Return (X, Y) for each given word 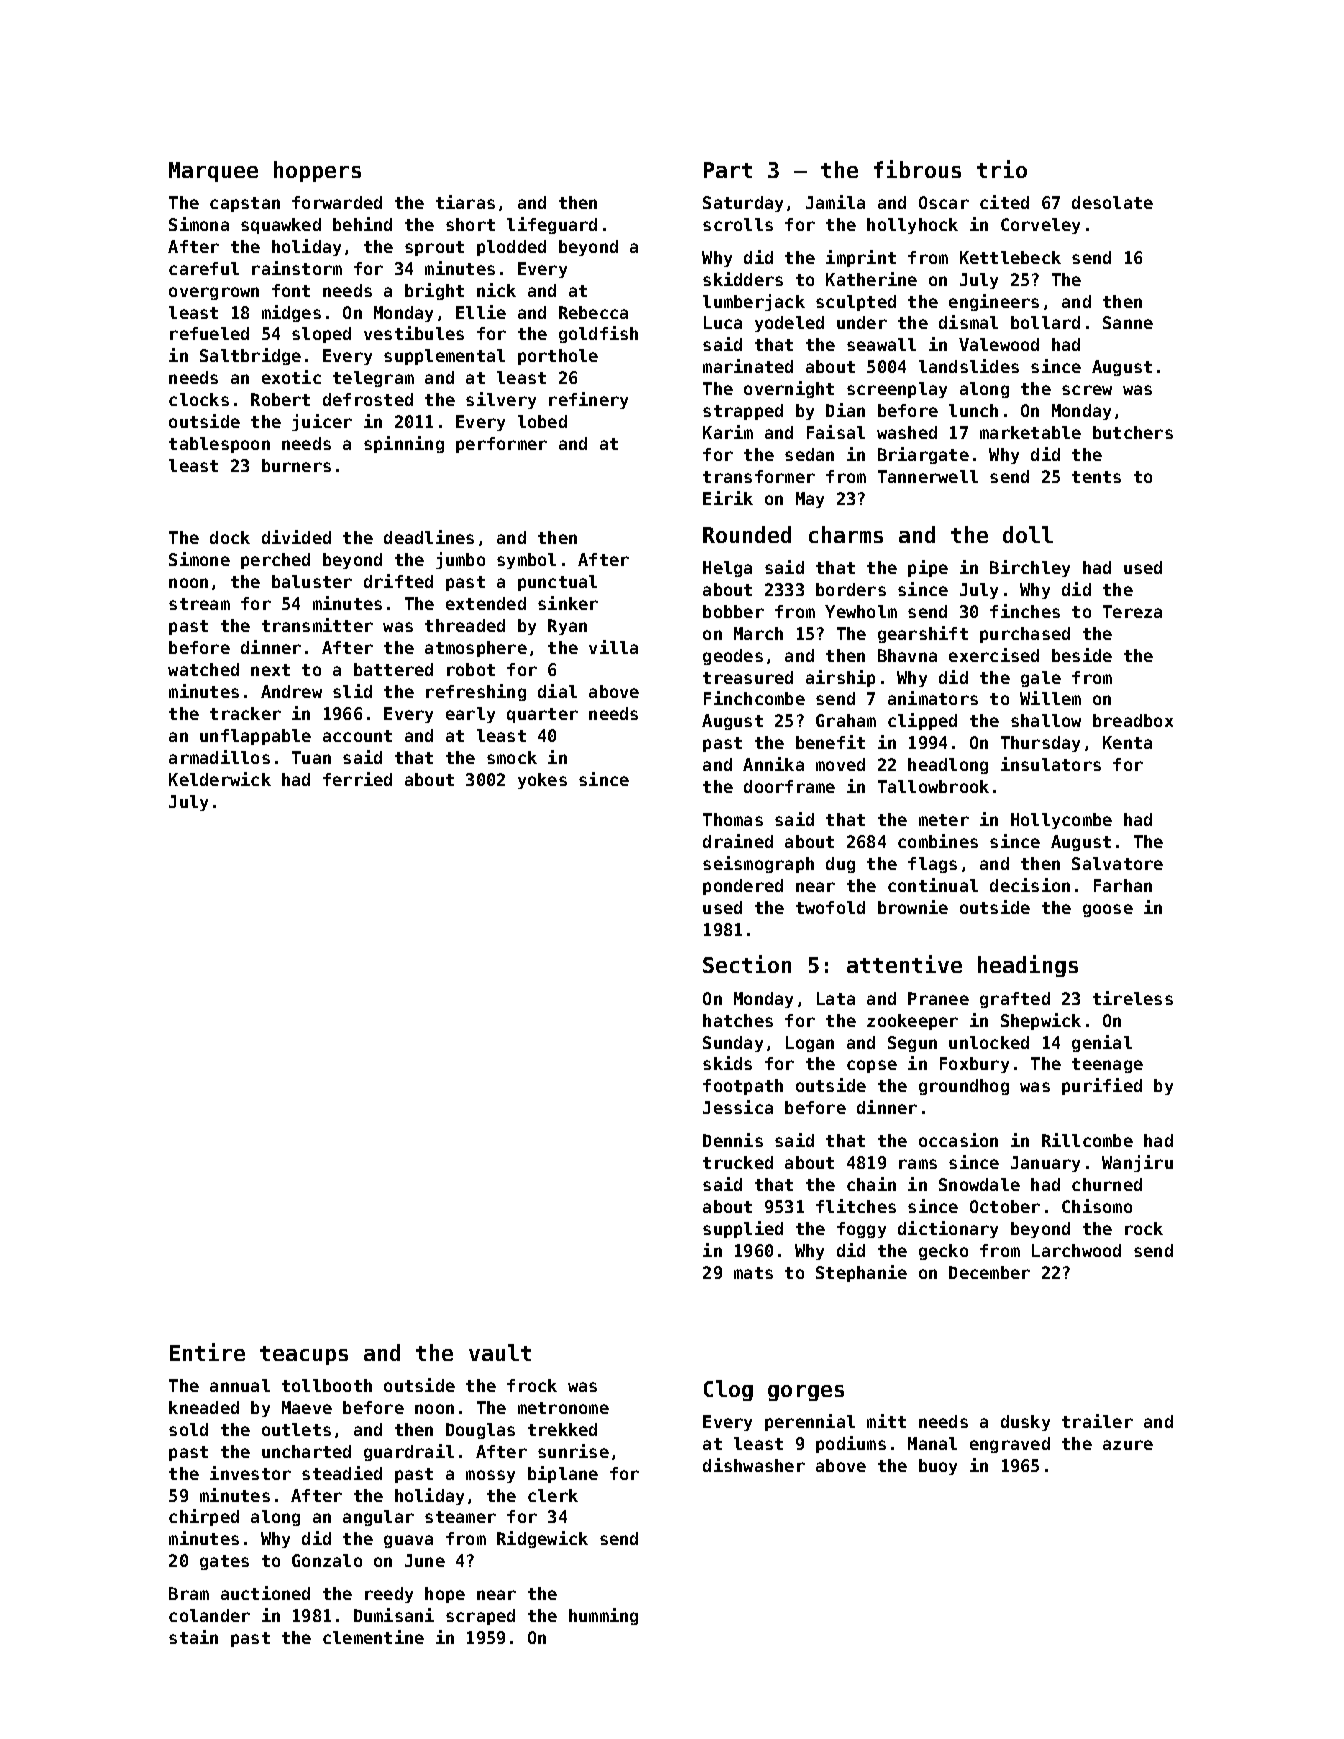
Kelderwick (220, 779)
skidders (743, 279)
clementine (373, 1637)
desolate (1112, 202)
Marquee (213, 172)
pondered (743, 887)
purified (1102, 1086)
